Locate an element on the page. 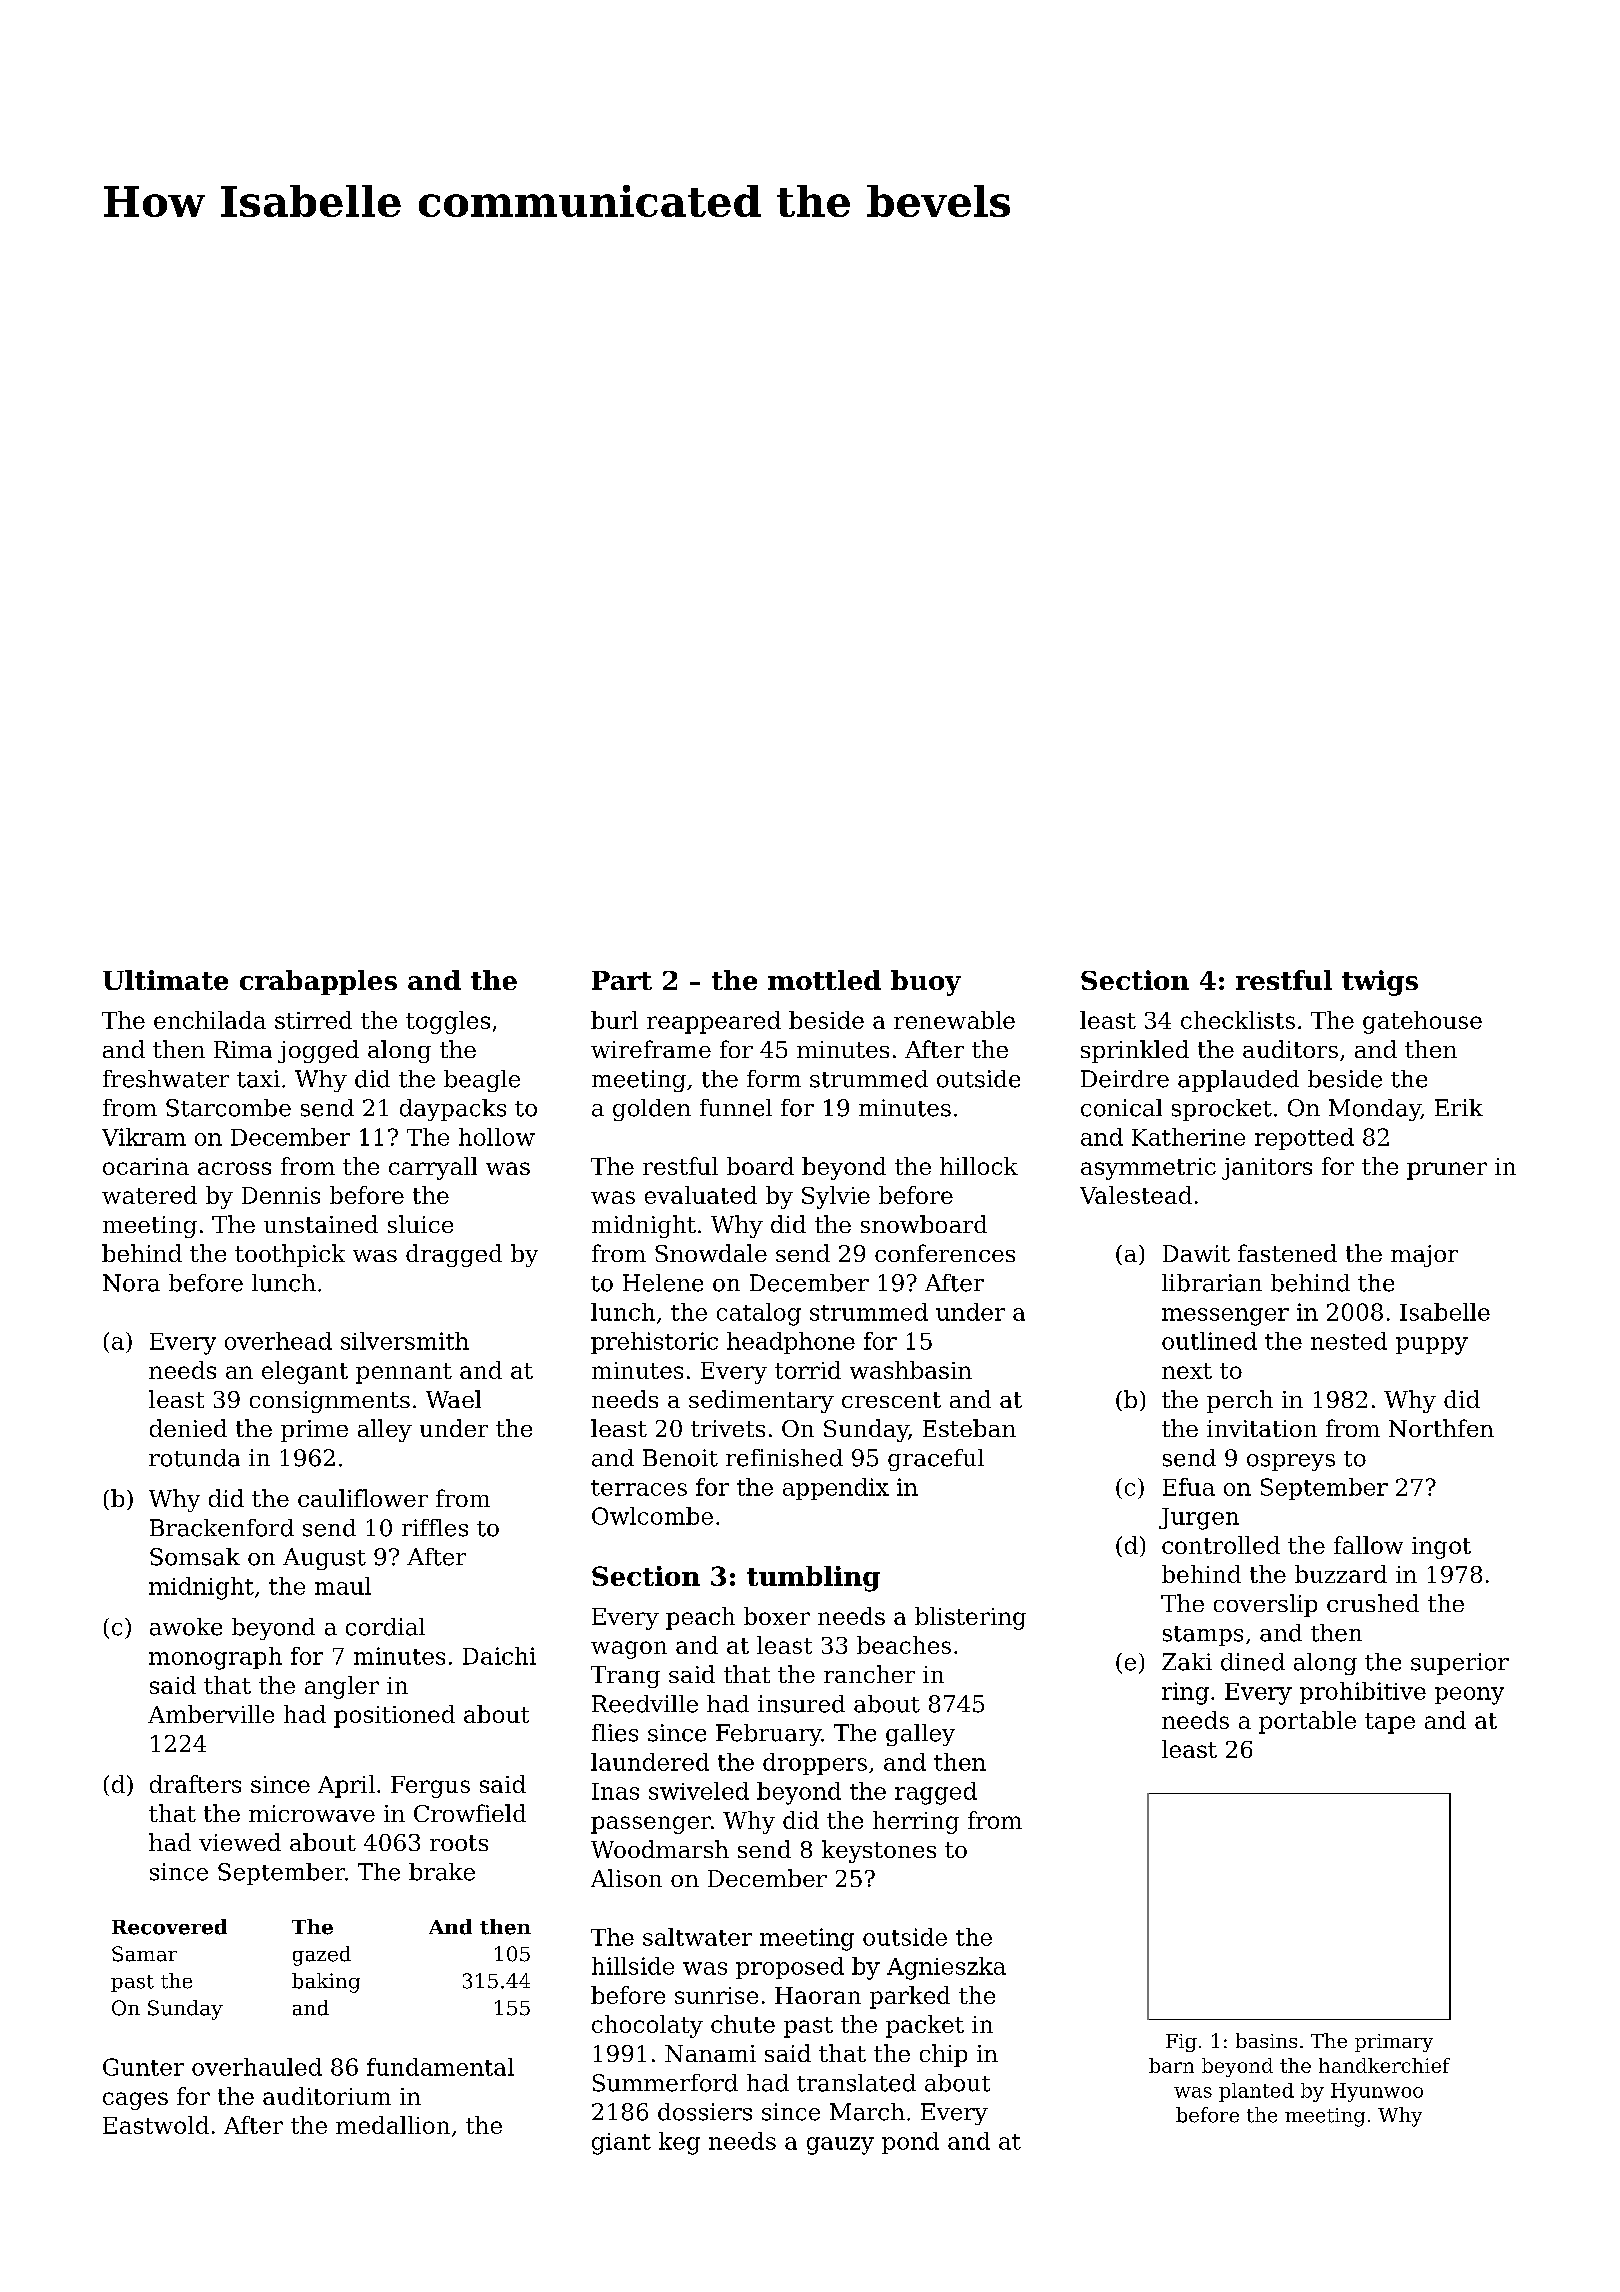 This document has width=1620, height=2292. February is located at coordinates (769, 1735).
